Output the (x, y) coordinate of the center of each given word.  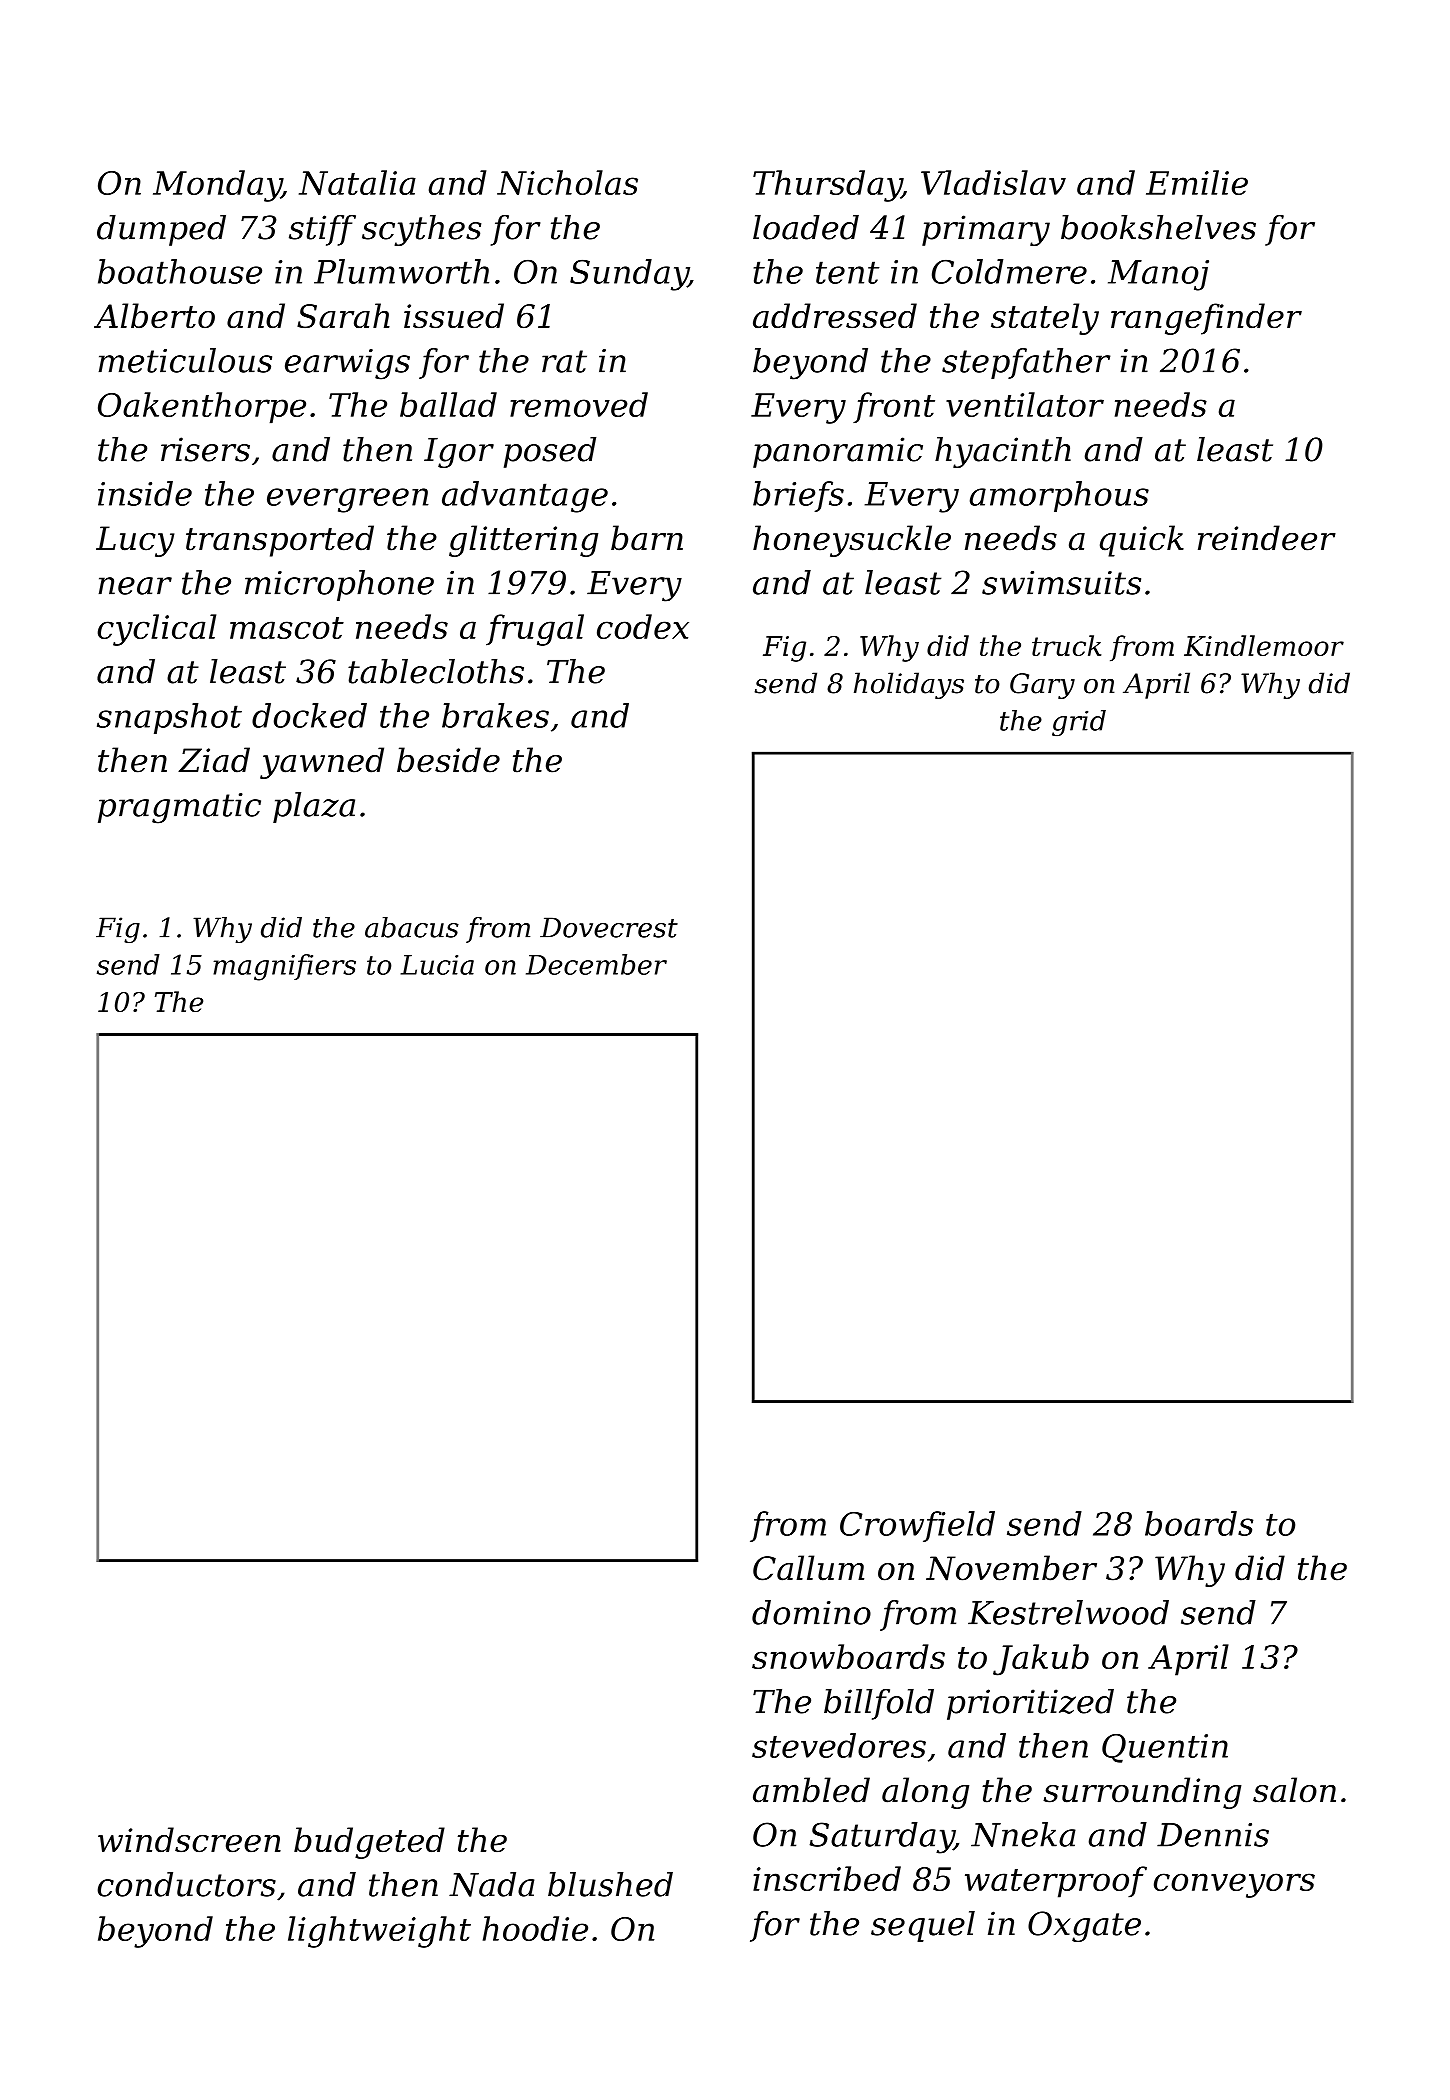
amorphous (1059, 496)
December (596, 964)
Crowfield (917, 1526)
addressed (835, 316)
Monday (217, 186)
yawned (322, 763)
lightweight (379, 1932)
